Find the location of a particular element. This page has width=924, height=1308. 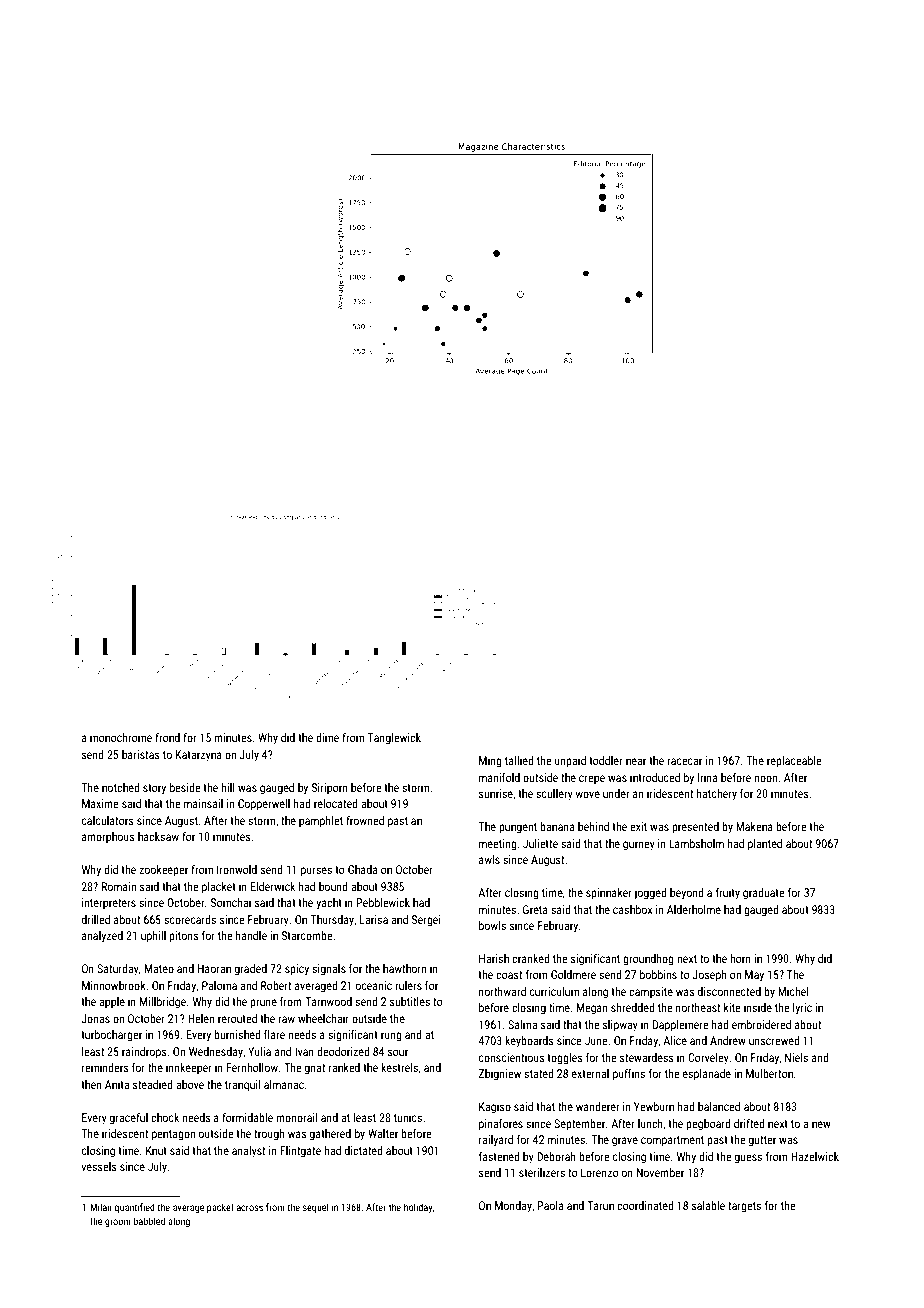

racecar is located at coordinates (684, 761).
